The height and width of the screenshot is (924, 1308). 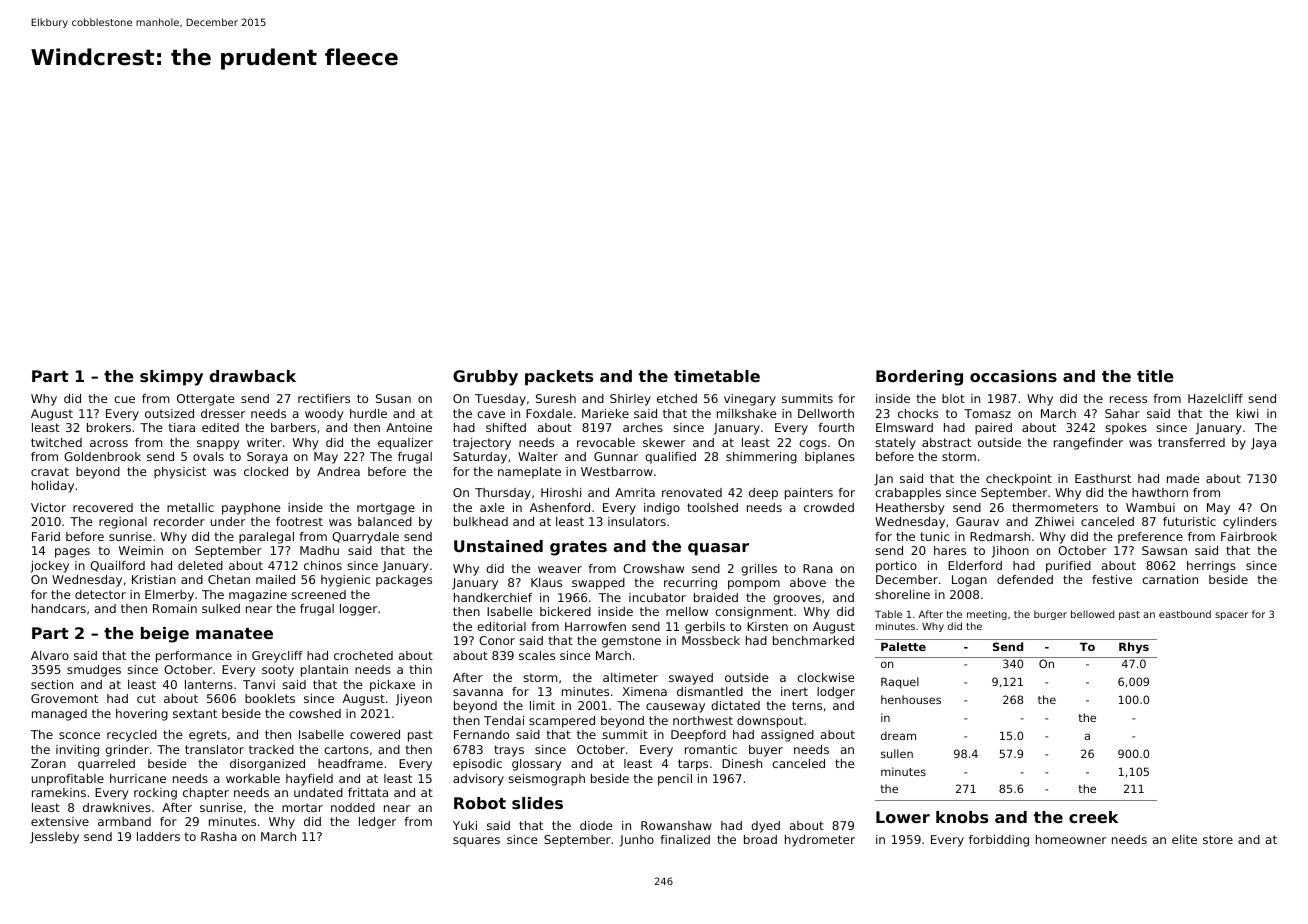 I want to click on glossary, so click(x=537, y=765).
